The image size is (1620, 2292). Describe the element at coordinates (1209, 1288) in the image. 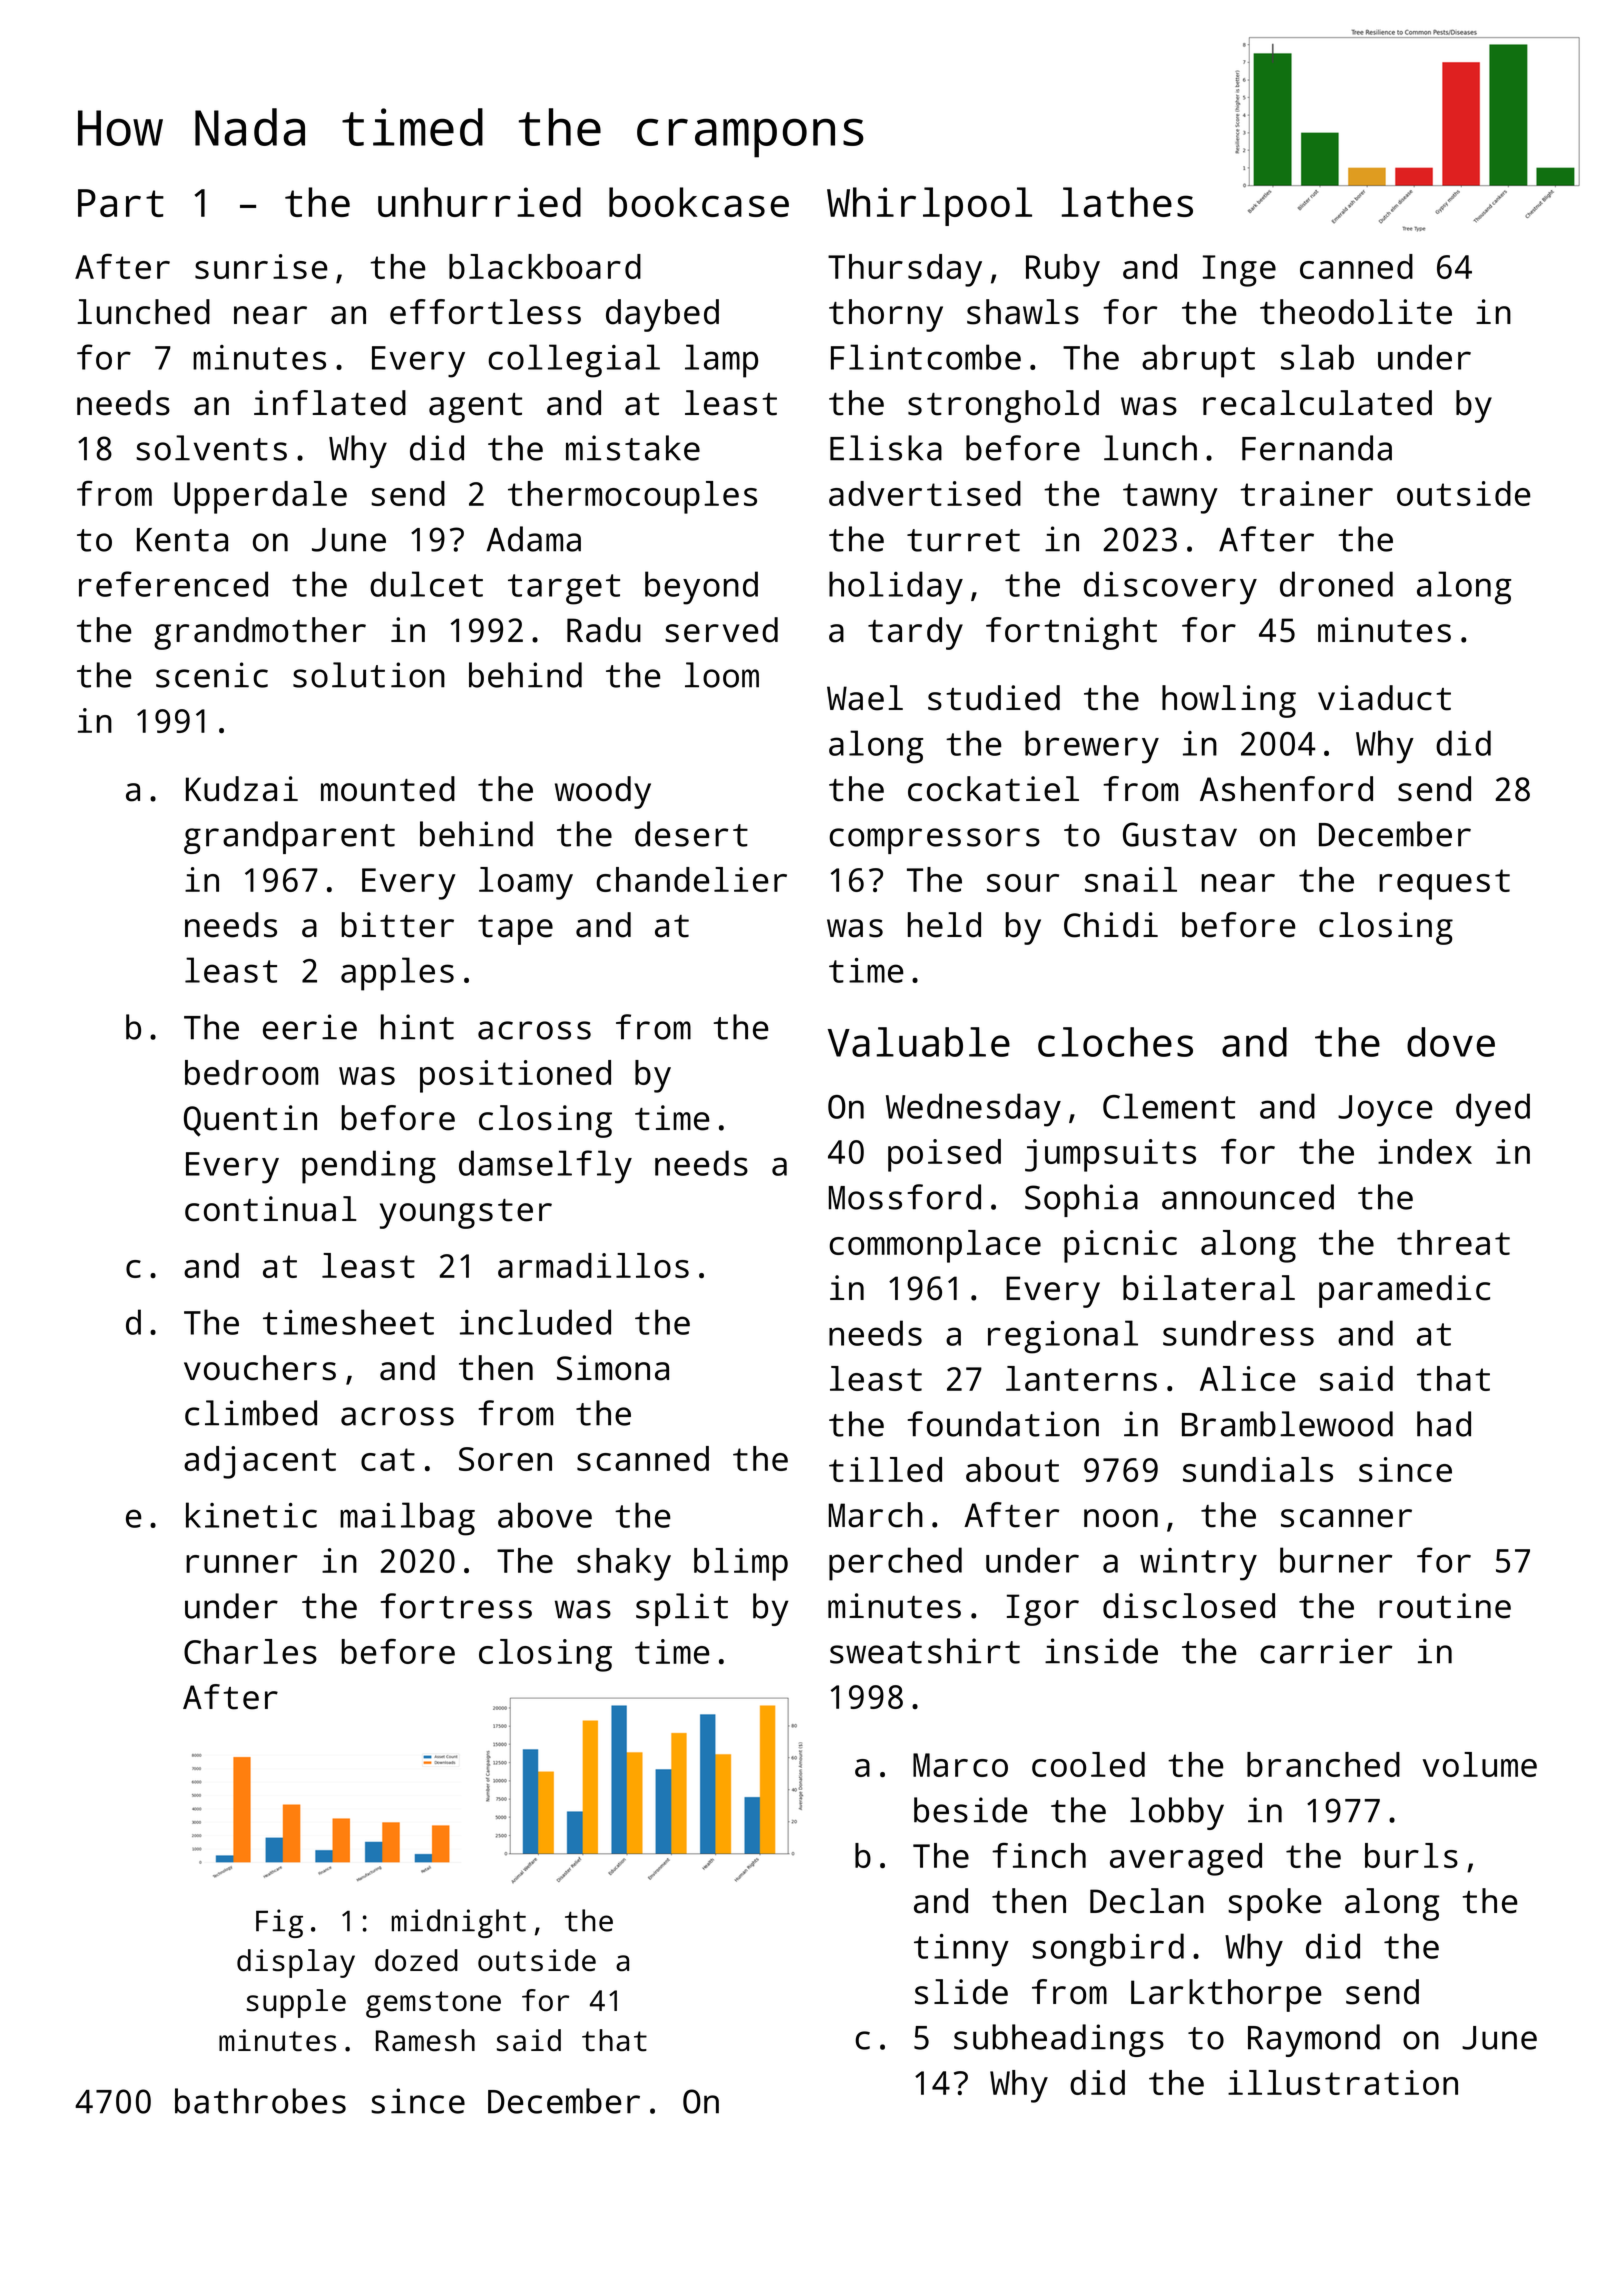

I see `bilateral` at that location.
